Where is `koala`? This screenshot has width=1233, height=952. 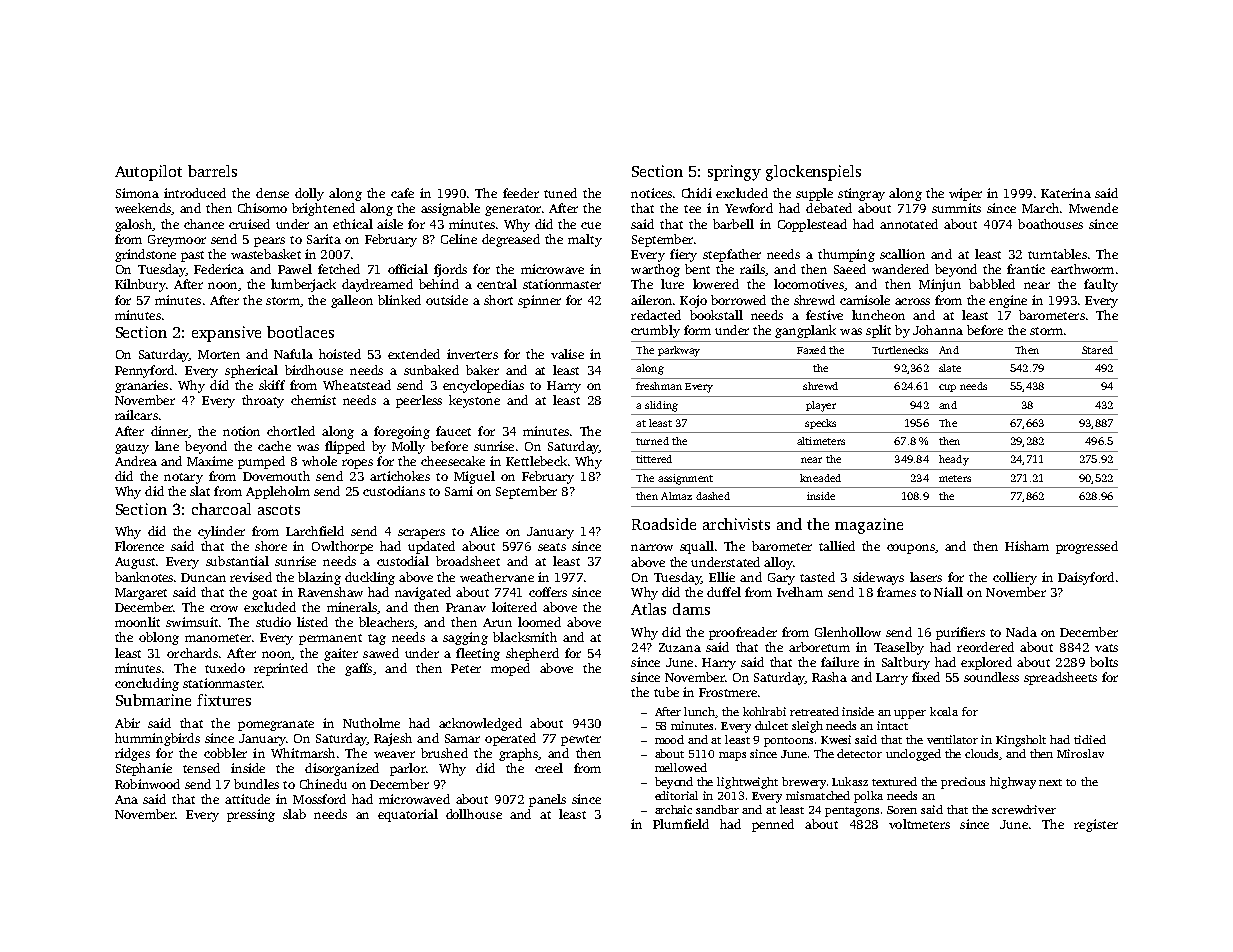 koala is located at coordinates (944, 711).
